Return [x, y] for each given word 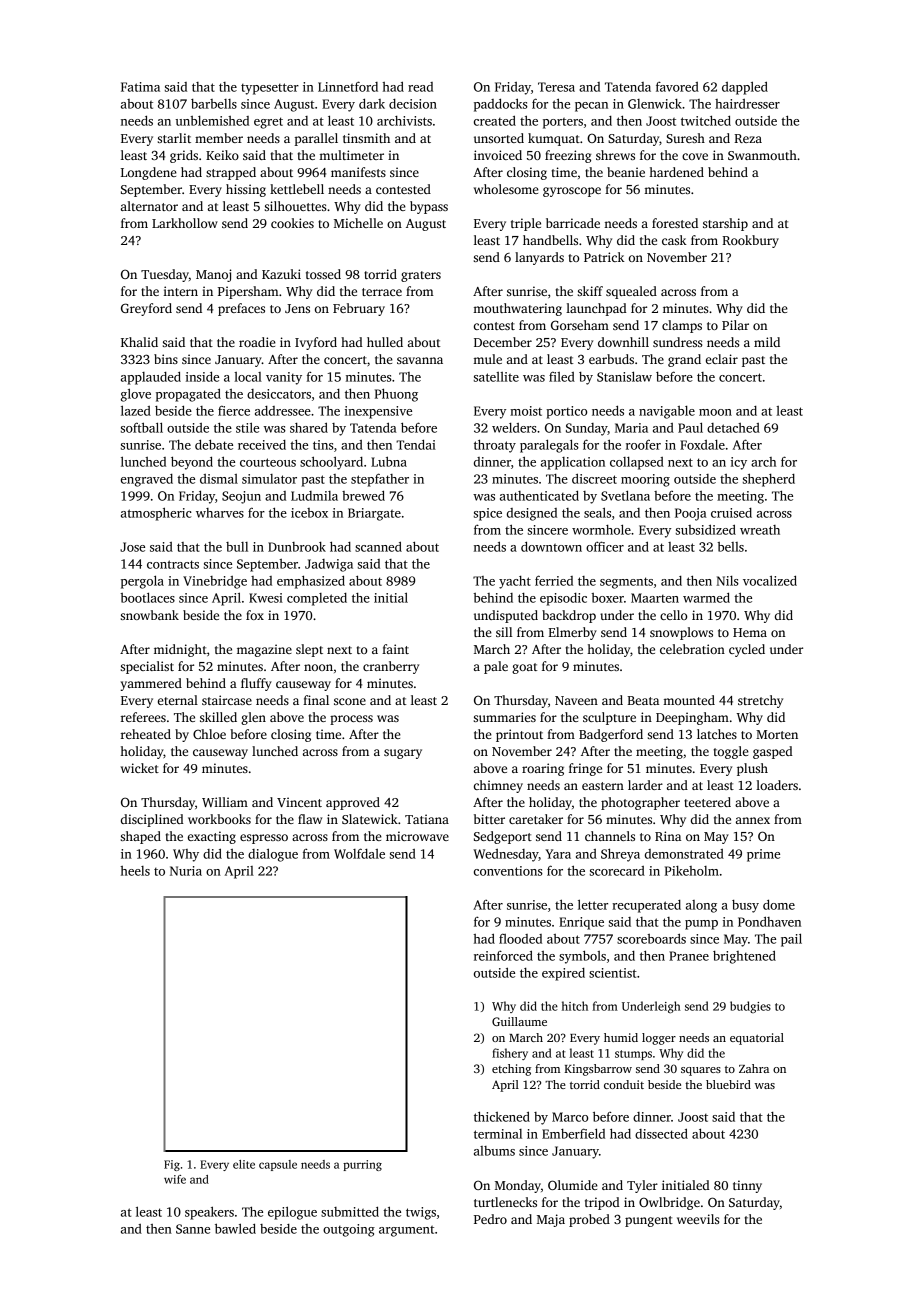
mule [487, 359]
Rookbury [750, 241]
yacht [515, 582]
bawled [235, 1228]
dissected [661, 1133]
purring [362, 1165]
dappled [745, 88]
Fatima [140, 87]
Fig [172, 1165]
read [420, 87]
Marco [570, 1117]
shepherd [769, 480]
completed [317, 599]
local [248, 377]
